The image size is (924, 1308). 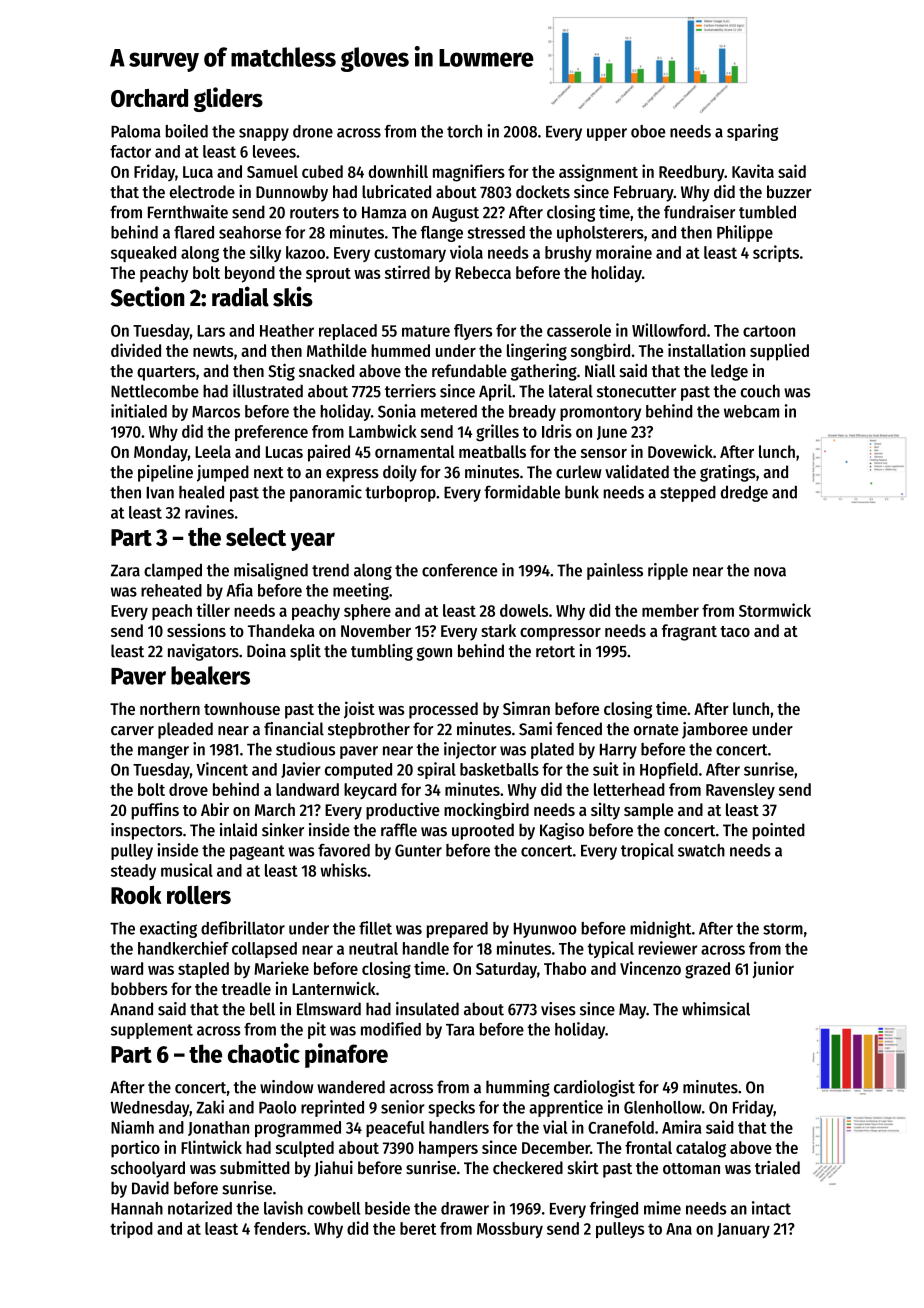 What do you see at coordinates (689, 632) in the screenshot?
I see `fragrant` at bounding box center [689, 632].
